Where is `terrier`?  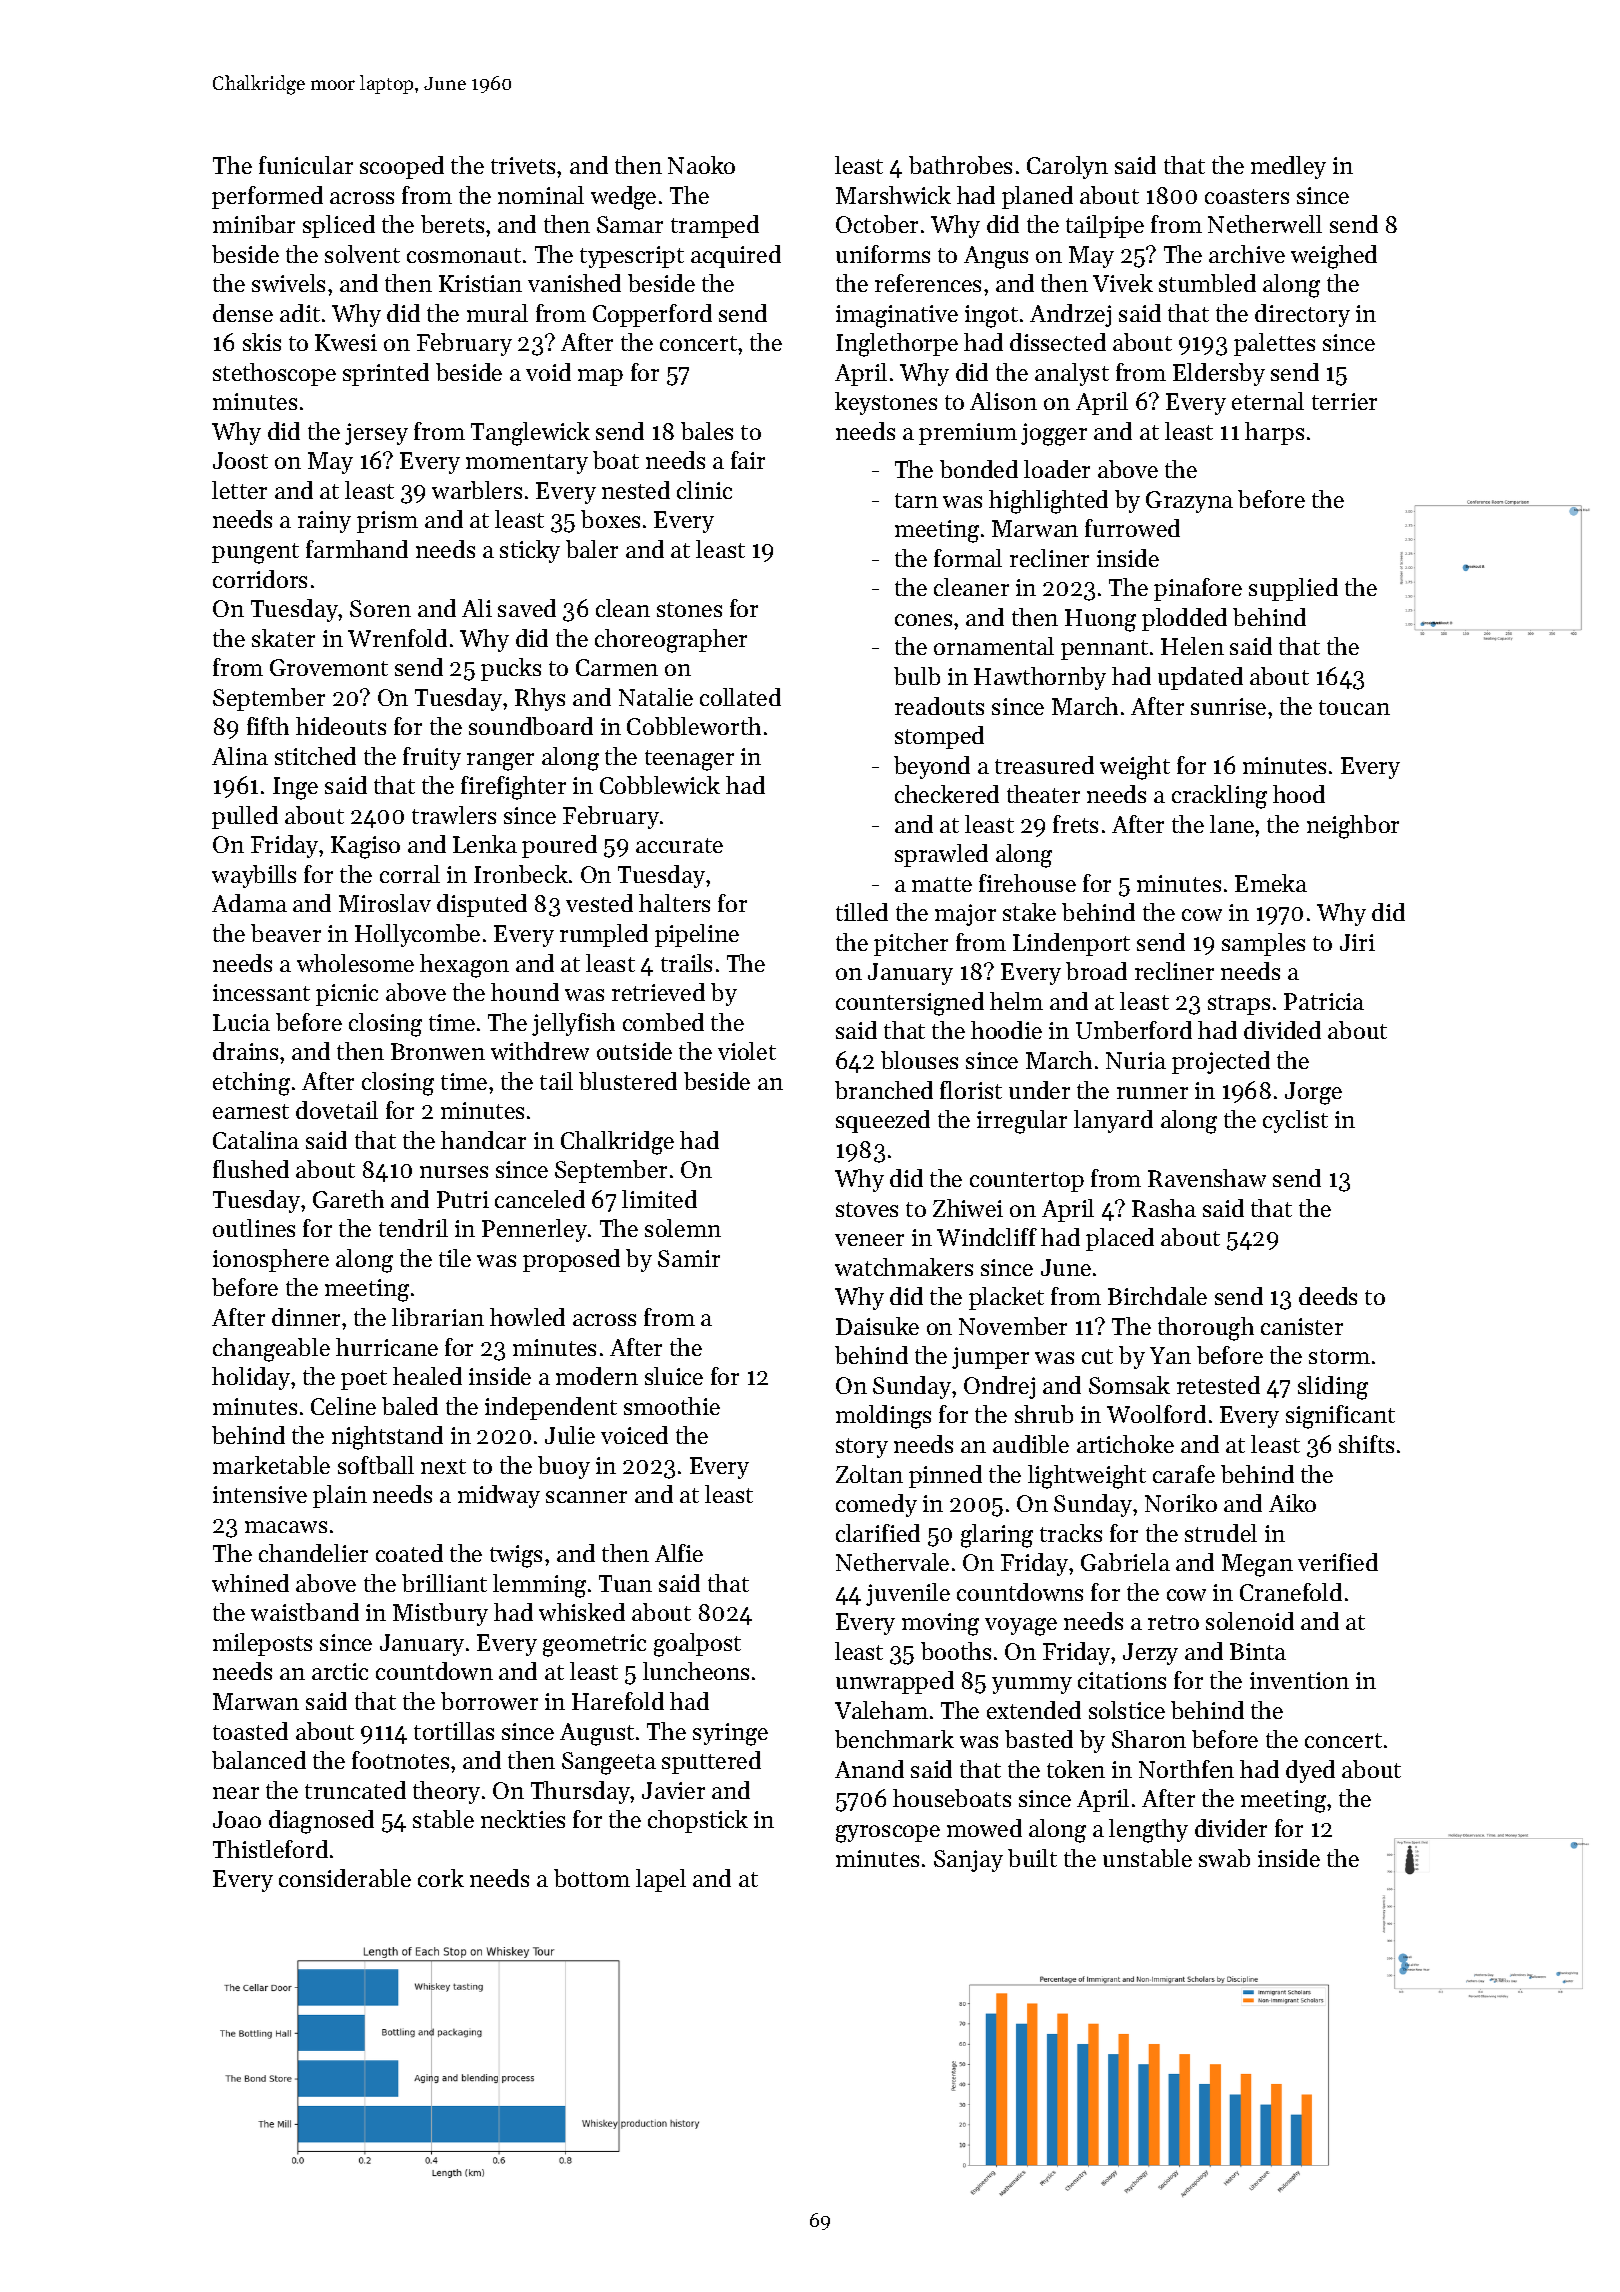 terrier is located at coordinates (1344, 401).
